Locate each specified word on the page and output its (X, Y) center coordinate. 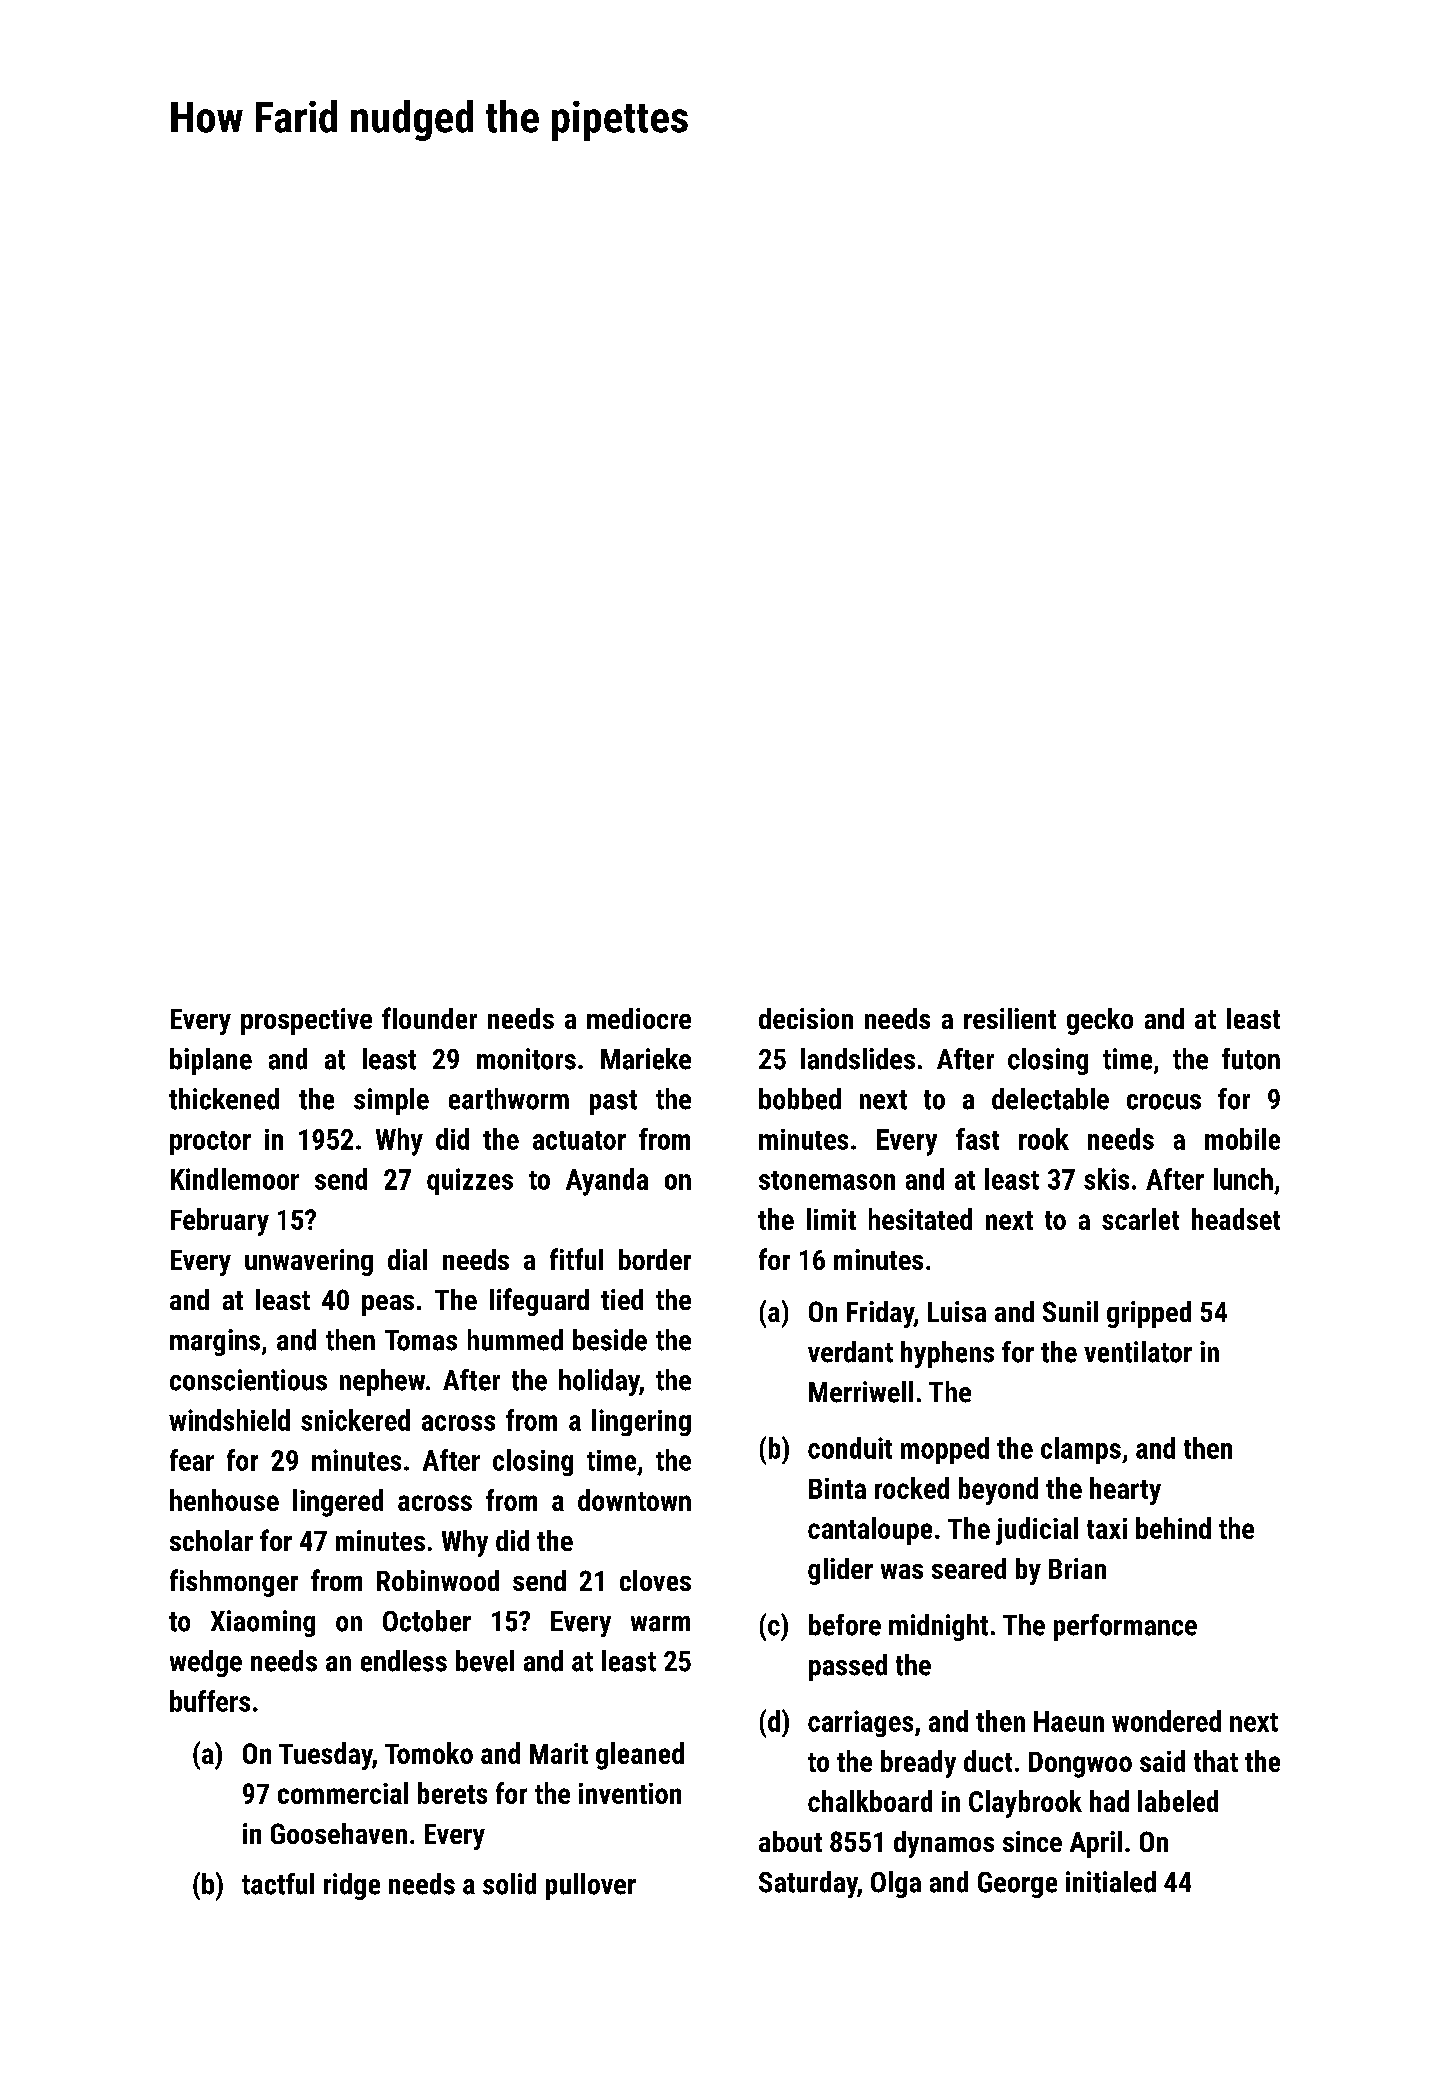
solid (509, 1884)
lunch (1243, 1179)
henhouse (224, 1500)
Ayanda (607, 1182)
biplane (211, 1061)
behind (1173, 1528)
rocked (912, 1488)
